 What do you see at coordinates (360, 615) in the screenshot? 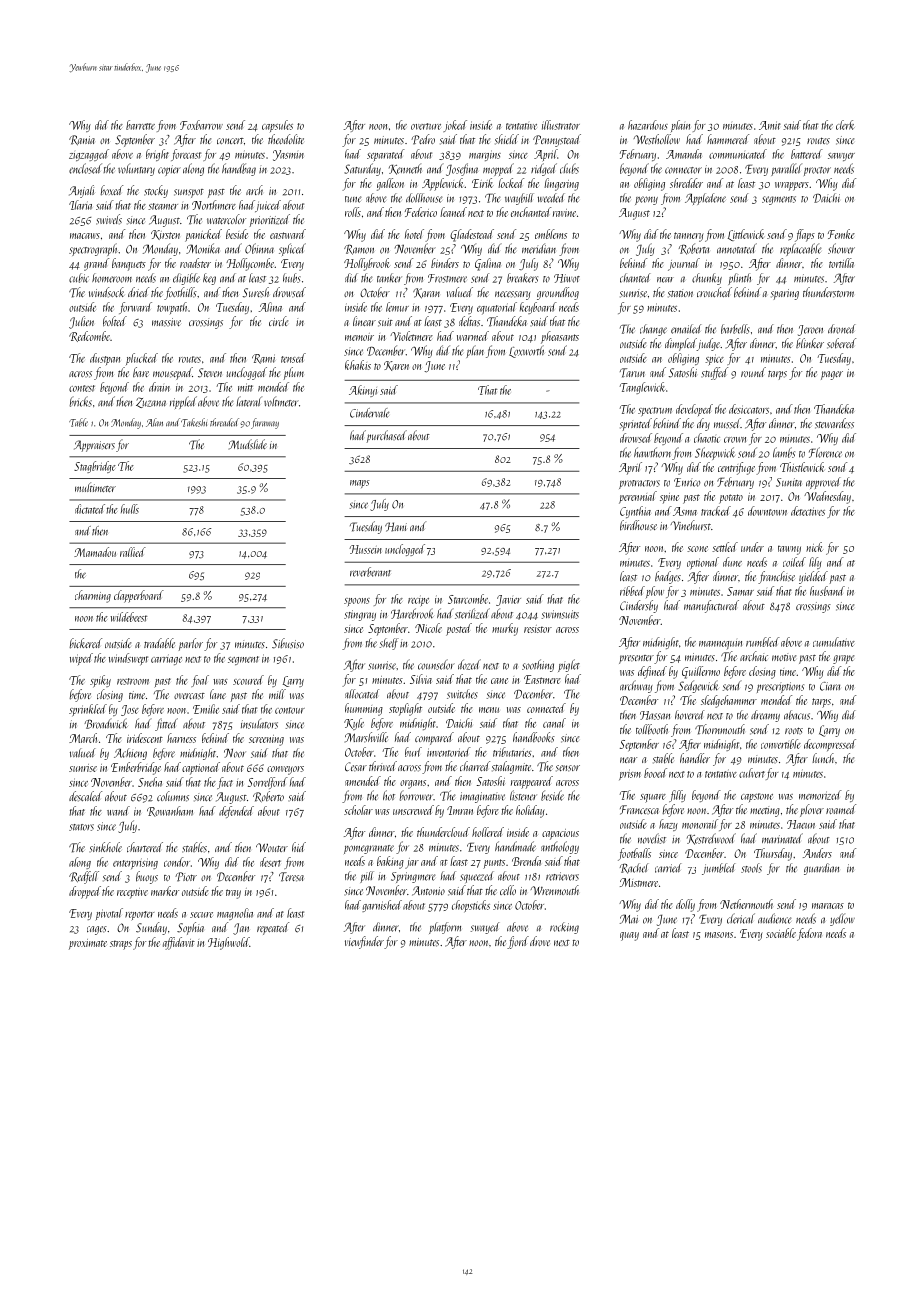
I see `stingray` at bounding box center [360, 615].
